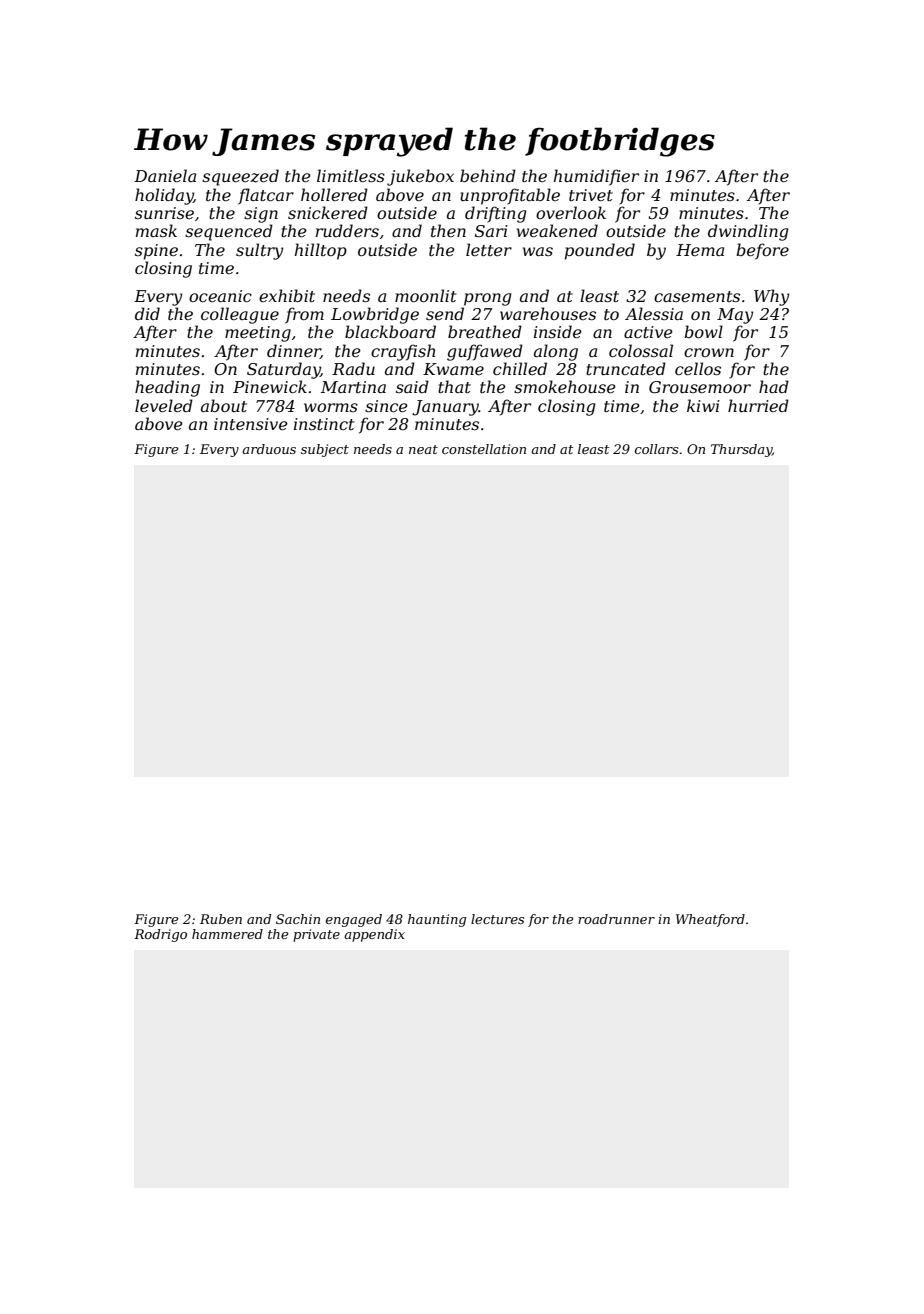 This screenshot has width=924, height=1314. I want to click on moonlit, so click(425, 295).
